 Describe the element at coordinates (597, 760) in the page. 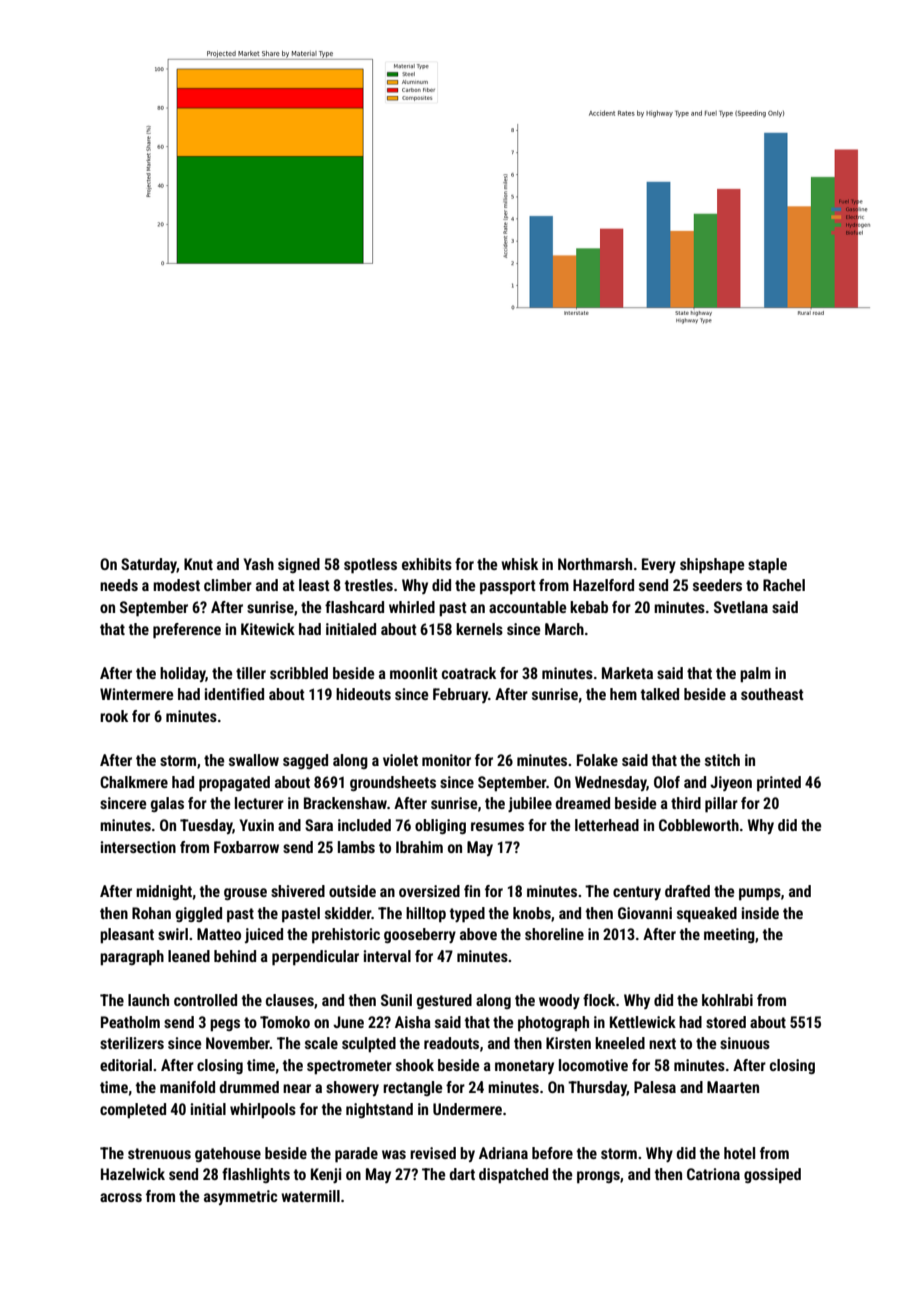

I see `Folake` at that location.
